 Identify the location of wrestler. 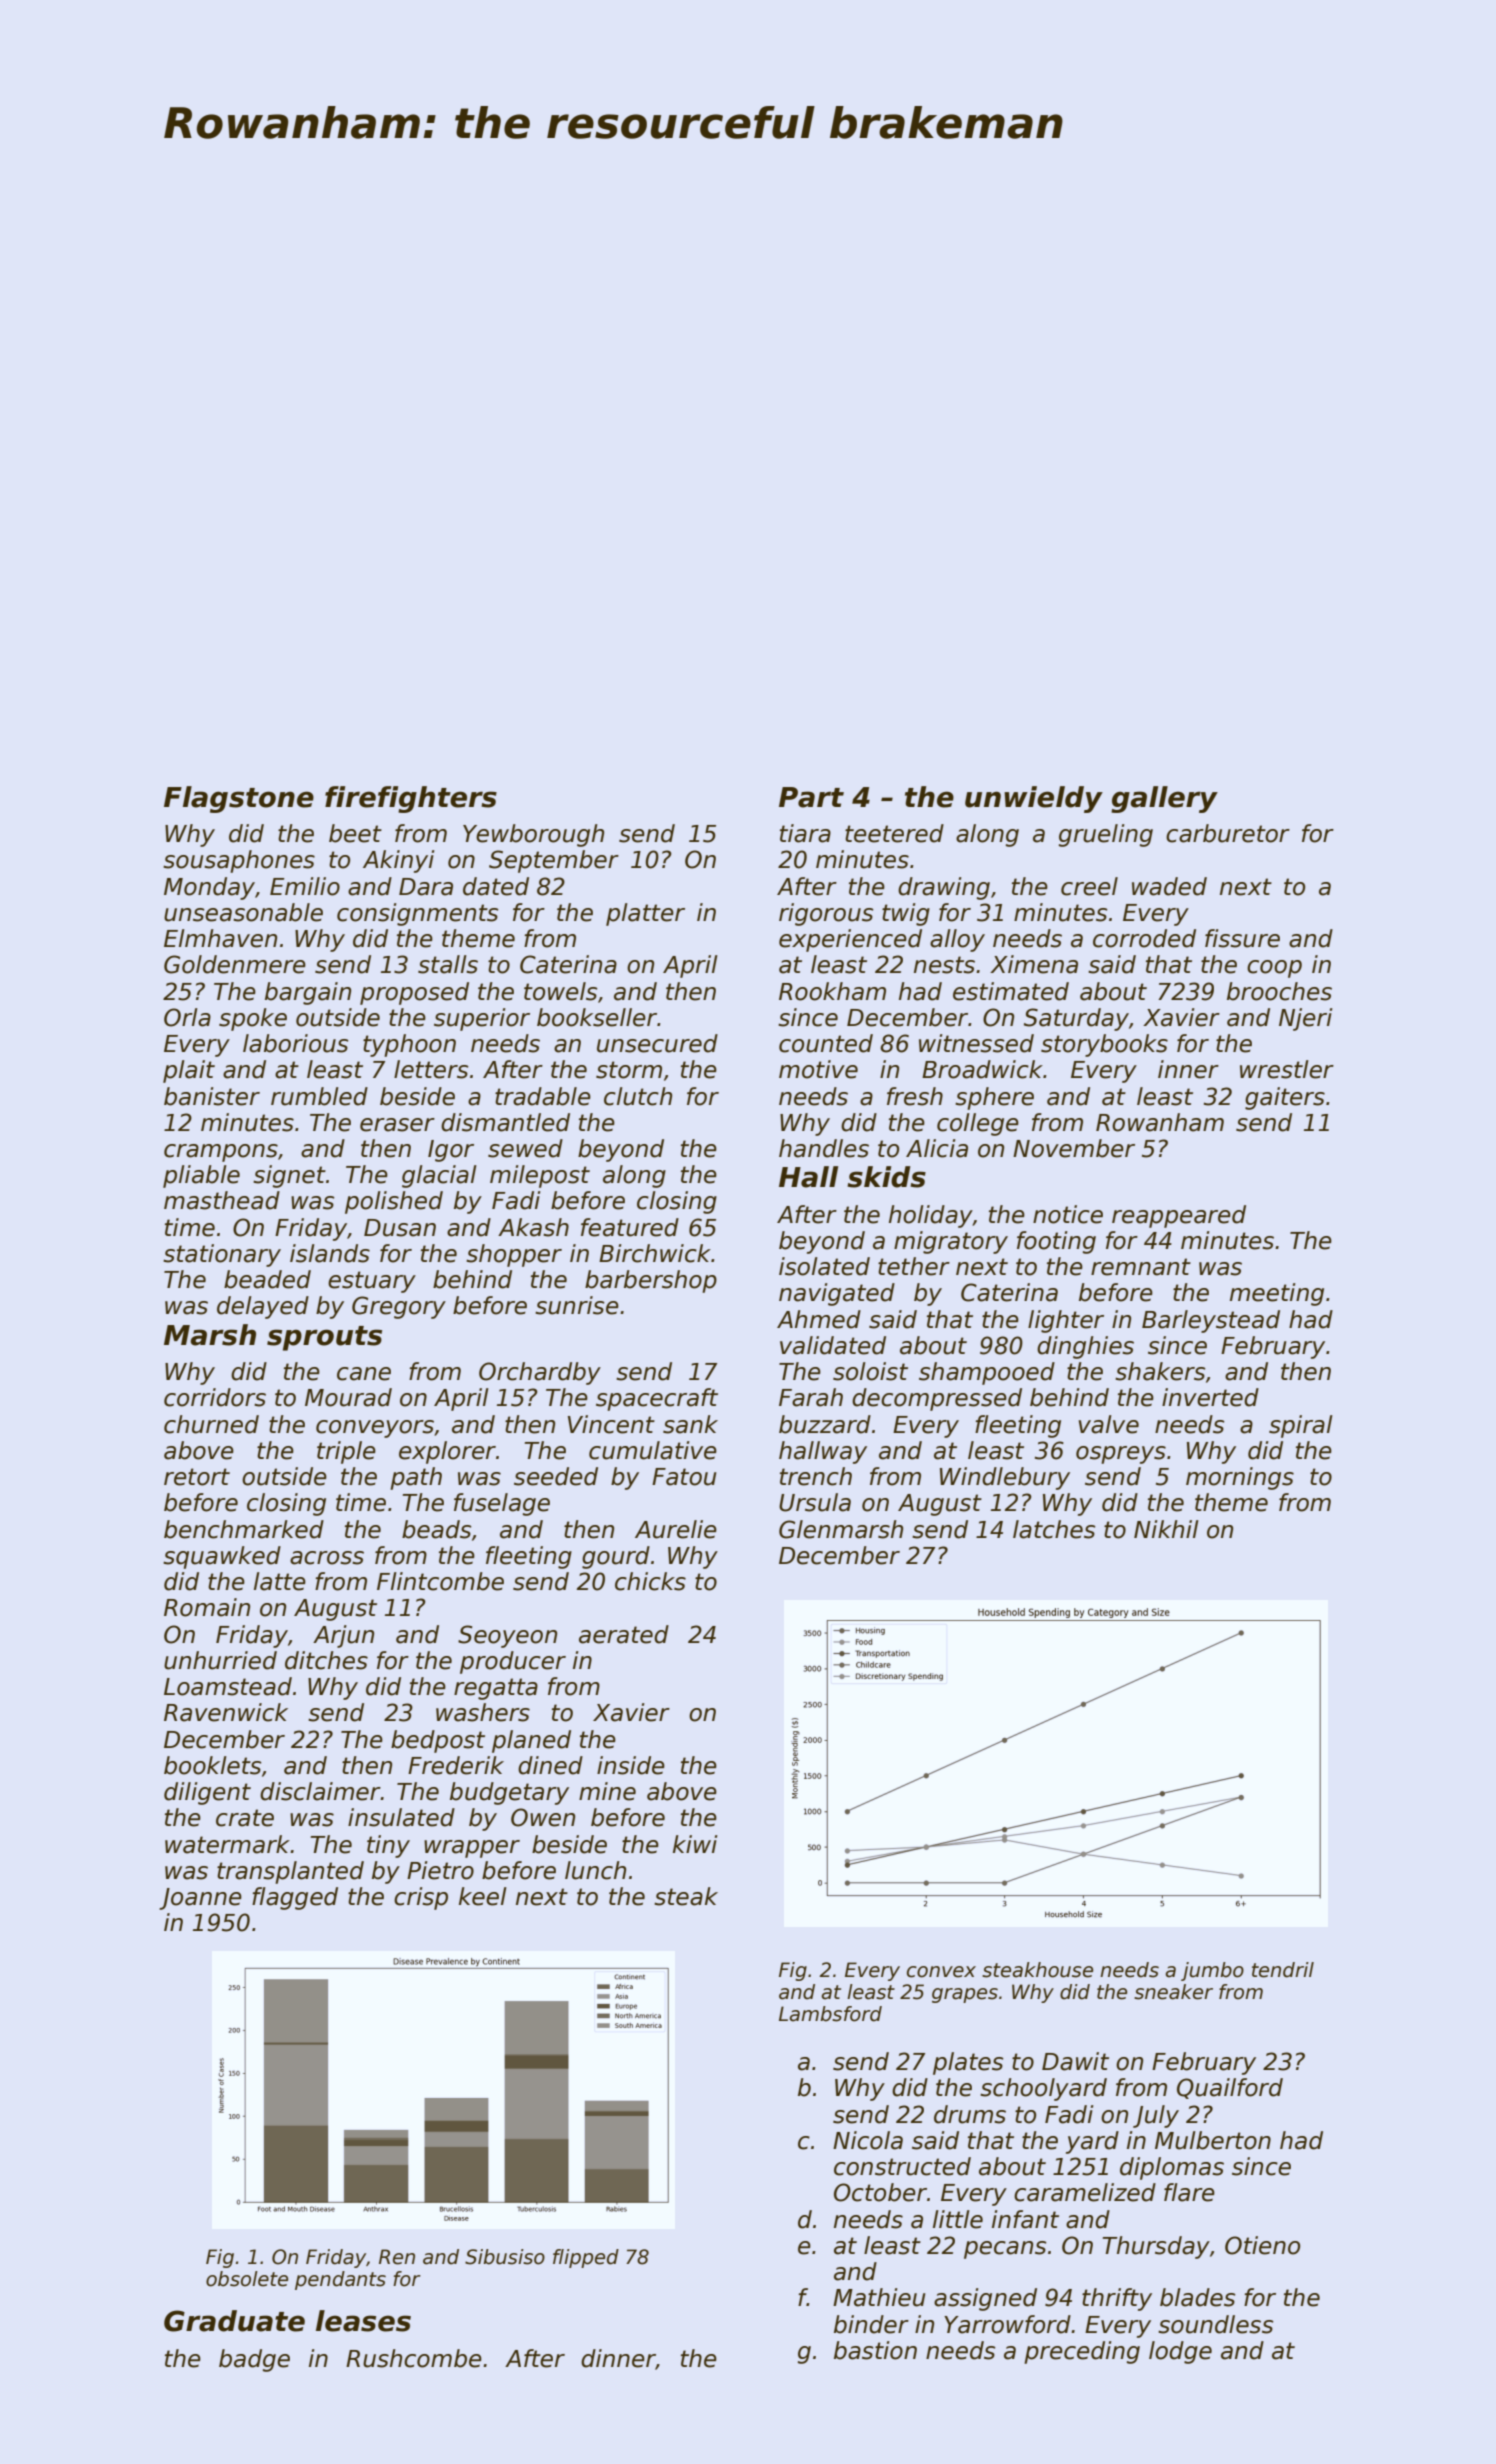
(1287, 1069).
